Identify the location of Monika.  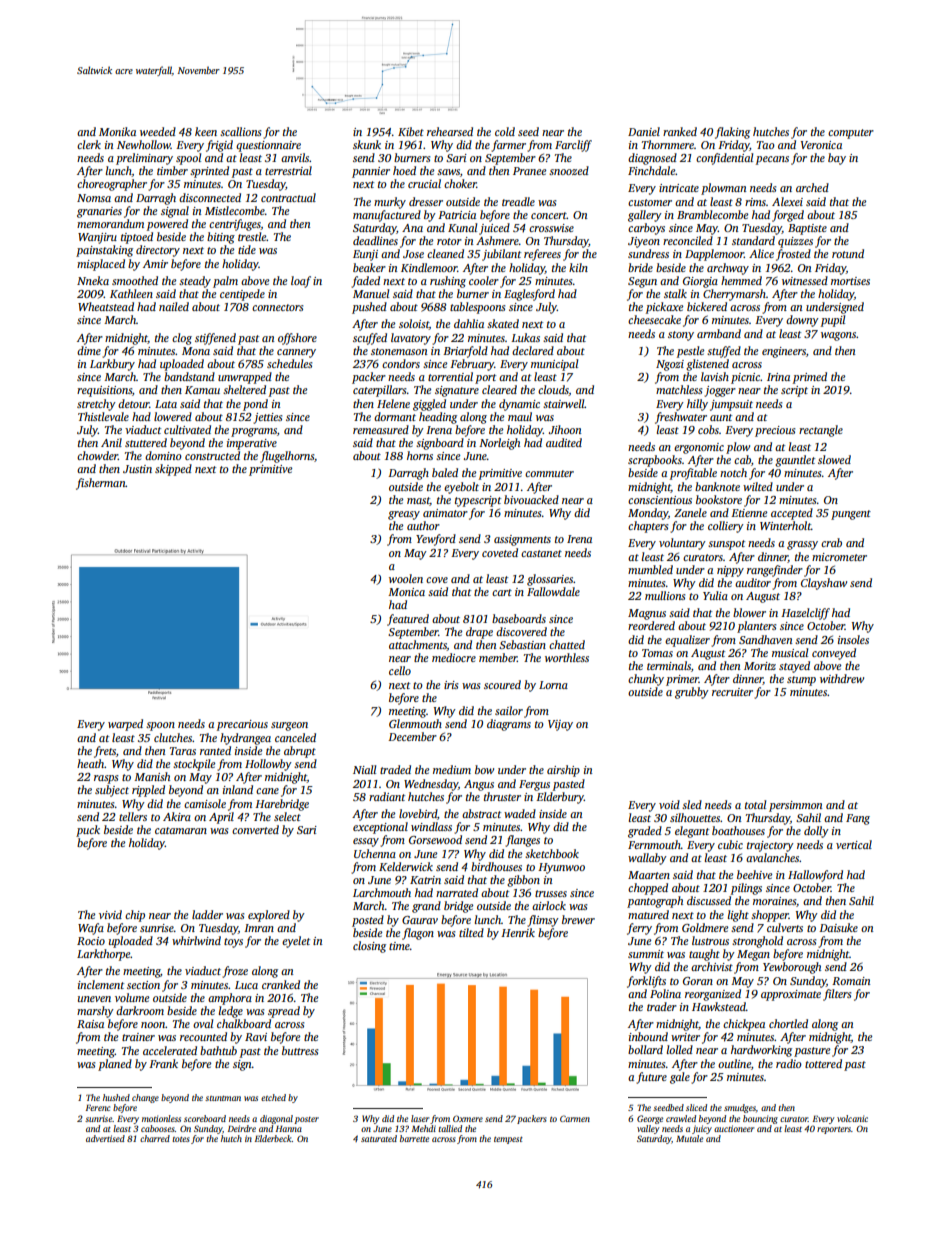
(117, 131).
